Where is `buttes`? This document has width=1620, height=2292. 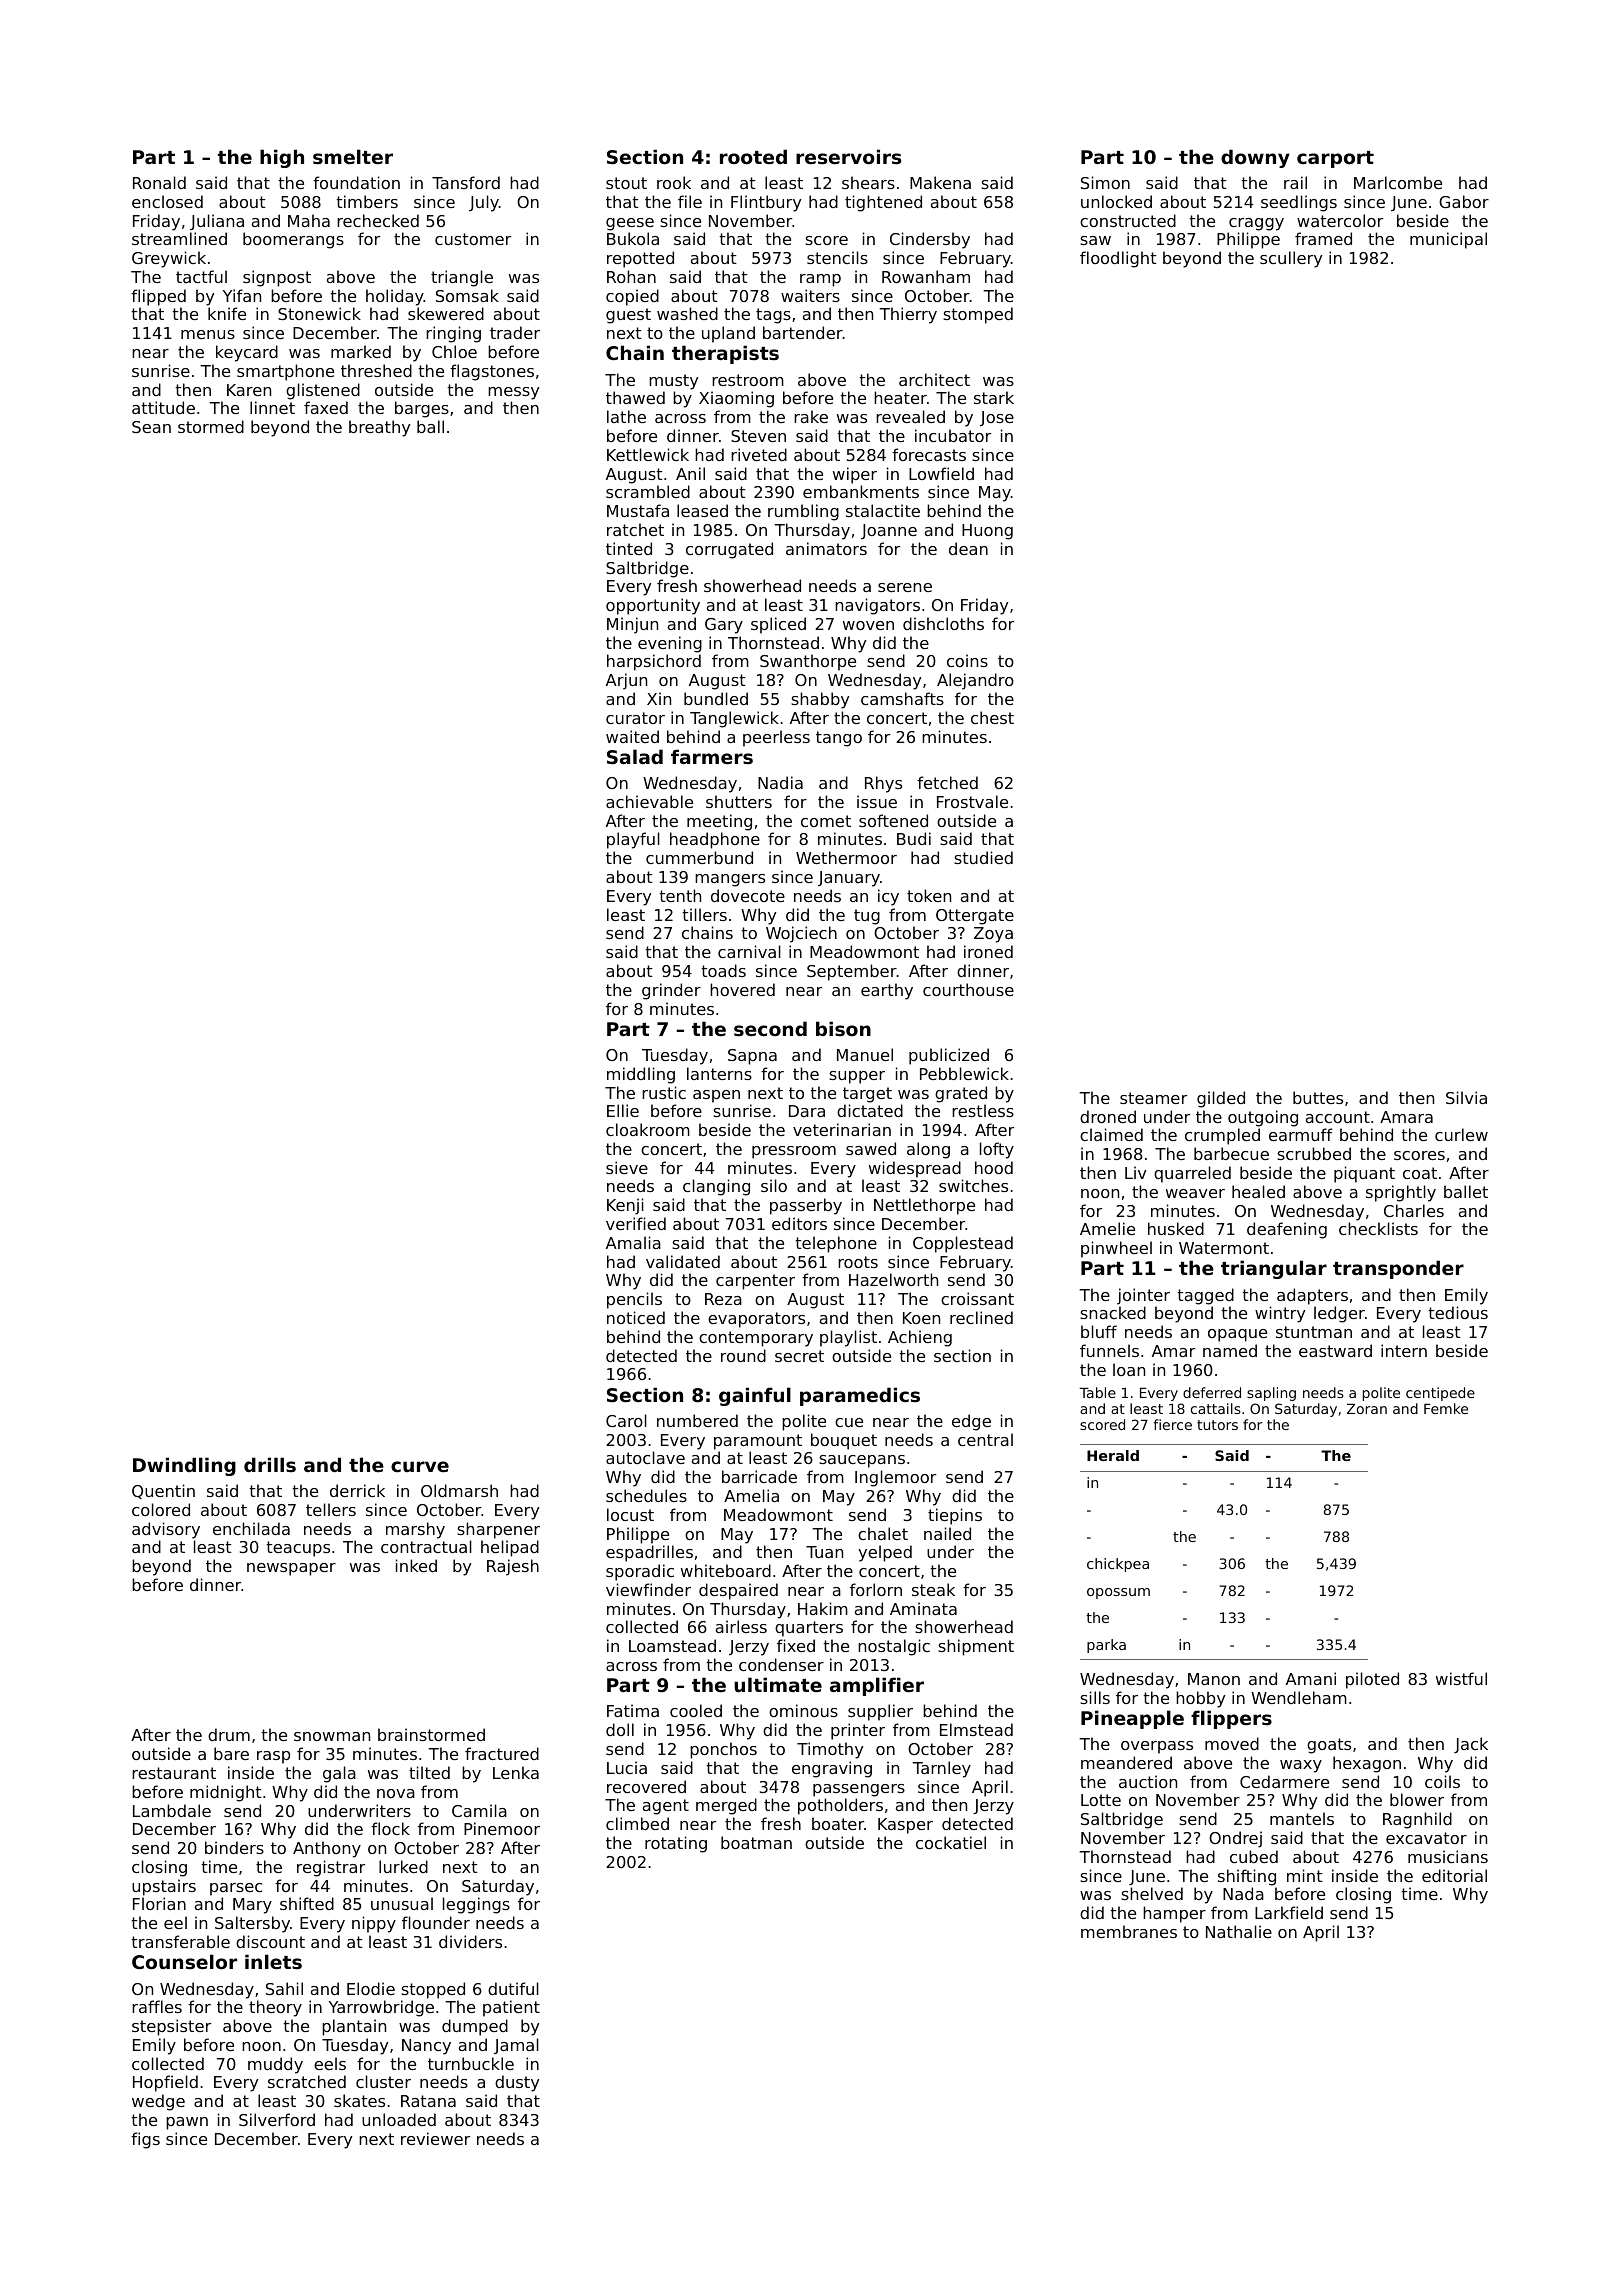
buttes is located at coordinates (1318, 1097).
